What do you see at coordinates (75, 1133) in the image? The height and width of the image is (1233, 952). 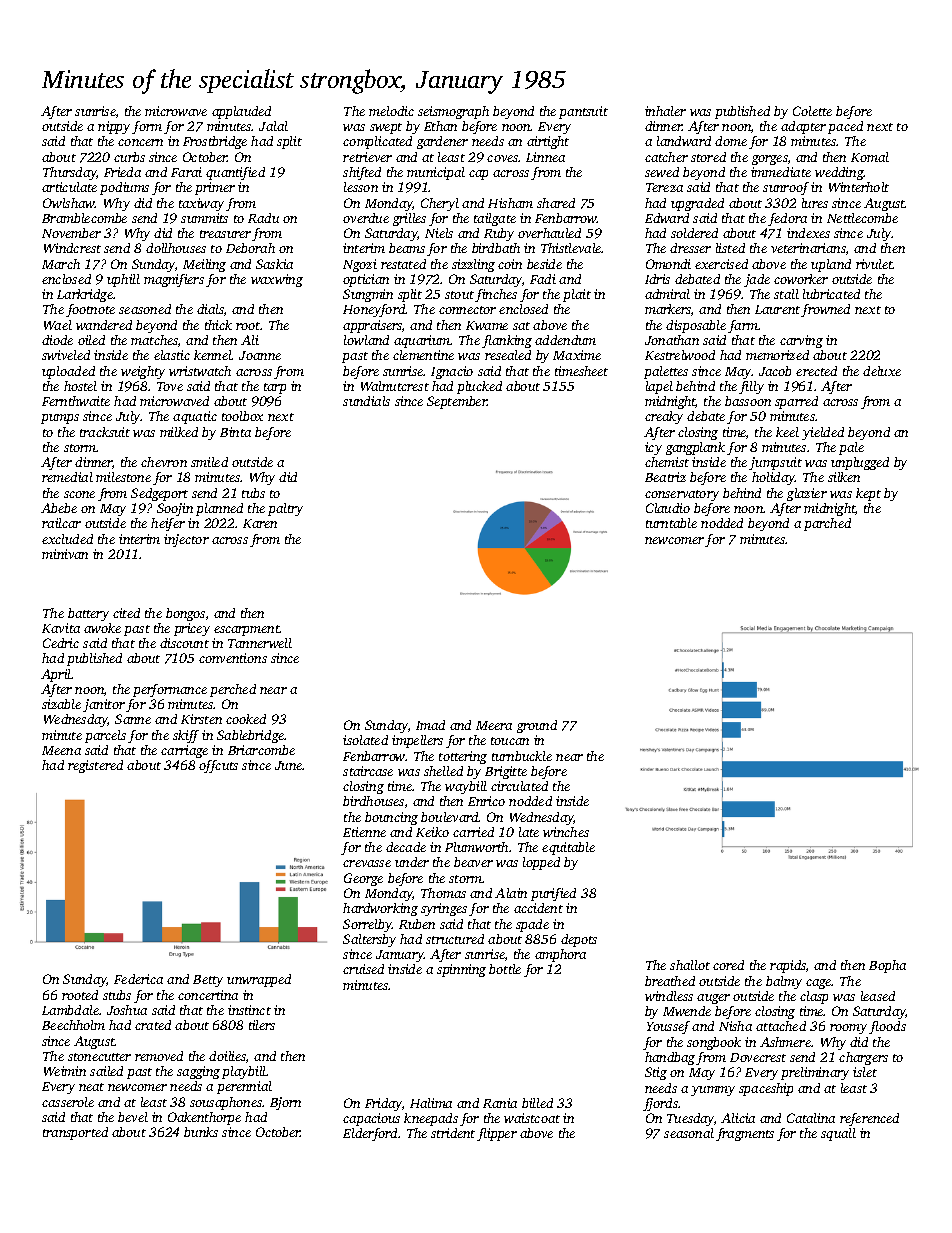 I see `transported` at bounding box center [75, 1133].
